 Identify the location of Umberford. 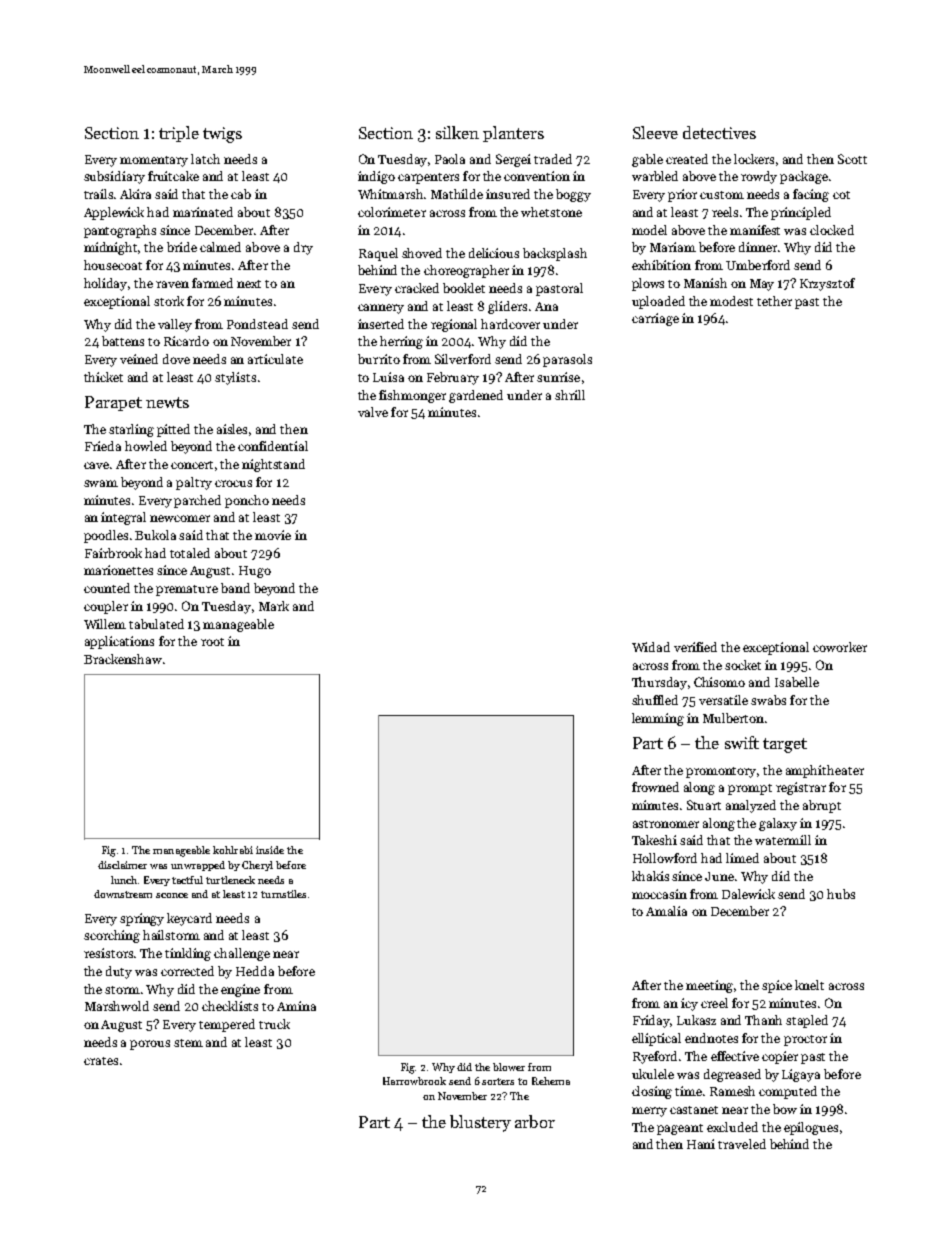
(758, 265).
